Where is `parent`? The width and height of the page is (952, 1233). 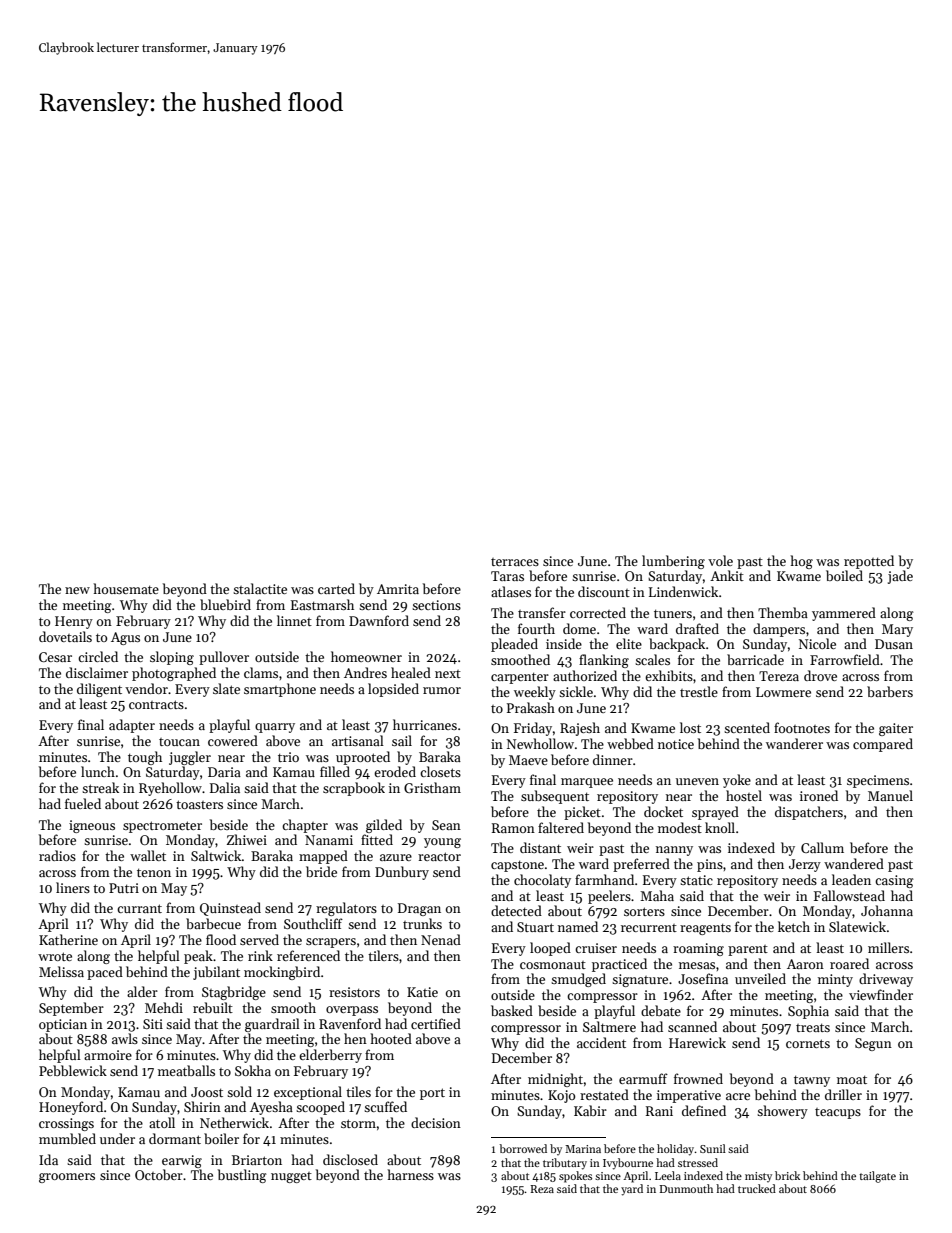 parent is located at coordinates (748, 950).
